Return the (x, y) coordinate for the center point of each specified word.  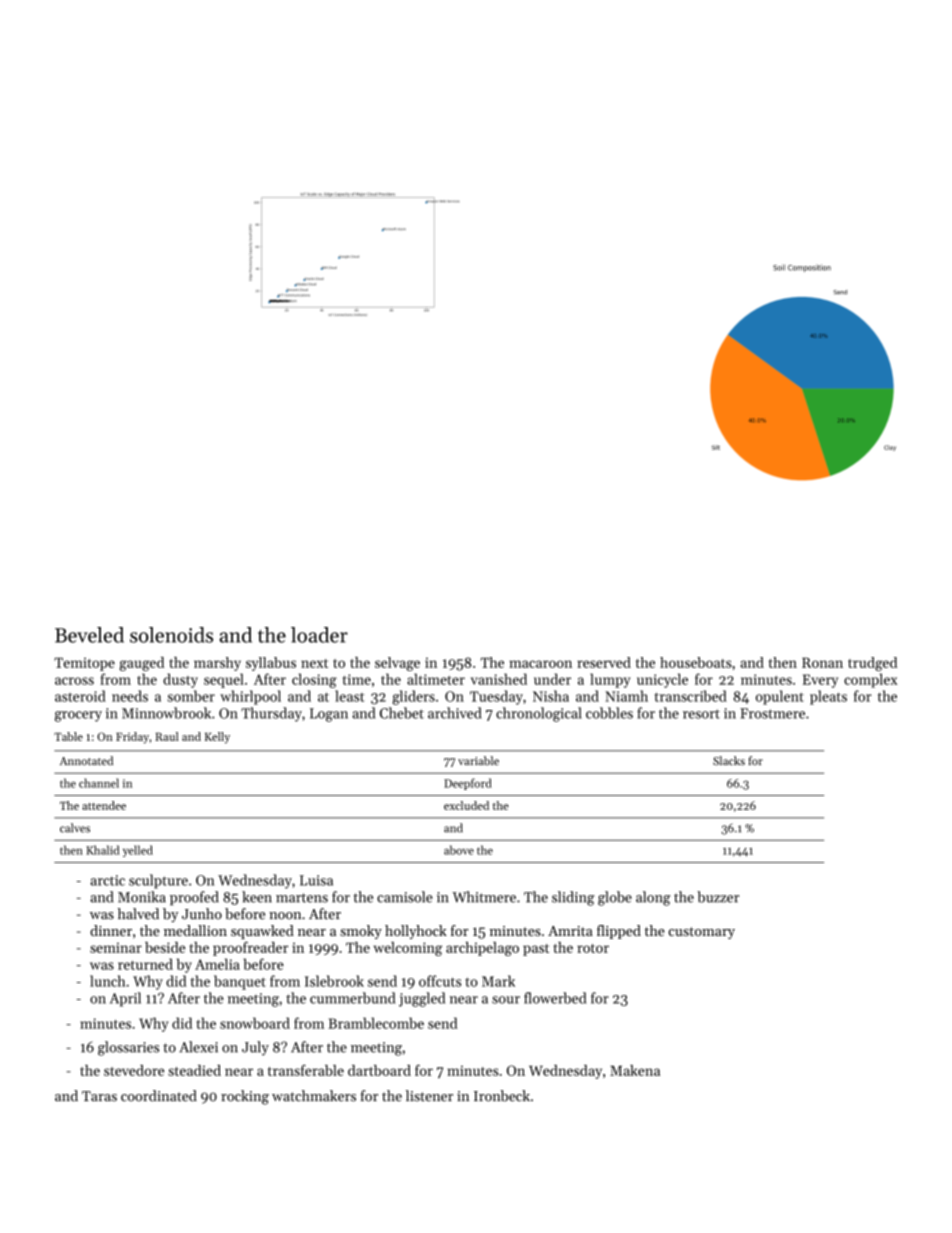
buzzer (718, 897)
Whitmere (484, 897)
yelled (138, 851)
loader (319, 635)
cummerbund (352, 998)
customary (702, 933)
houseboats (696, 662)
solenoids (171, 635)
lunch (107, 981)
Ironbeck (502, 1096)
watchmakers (314, 1096)
